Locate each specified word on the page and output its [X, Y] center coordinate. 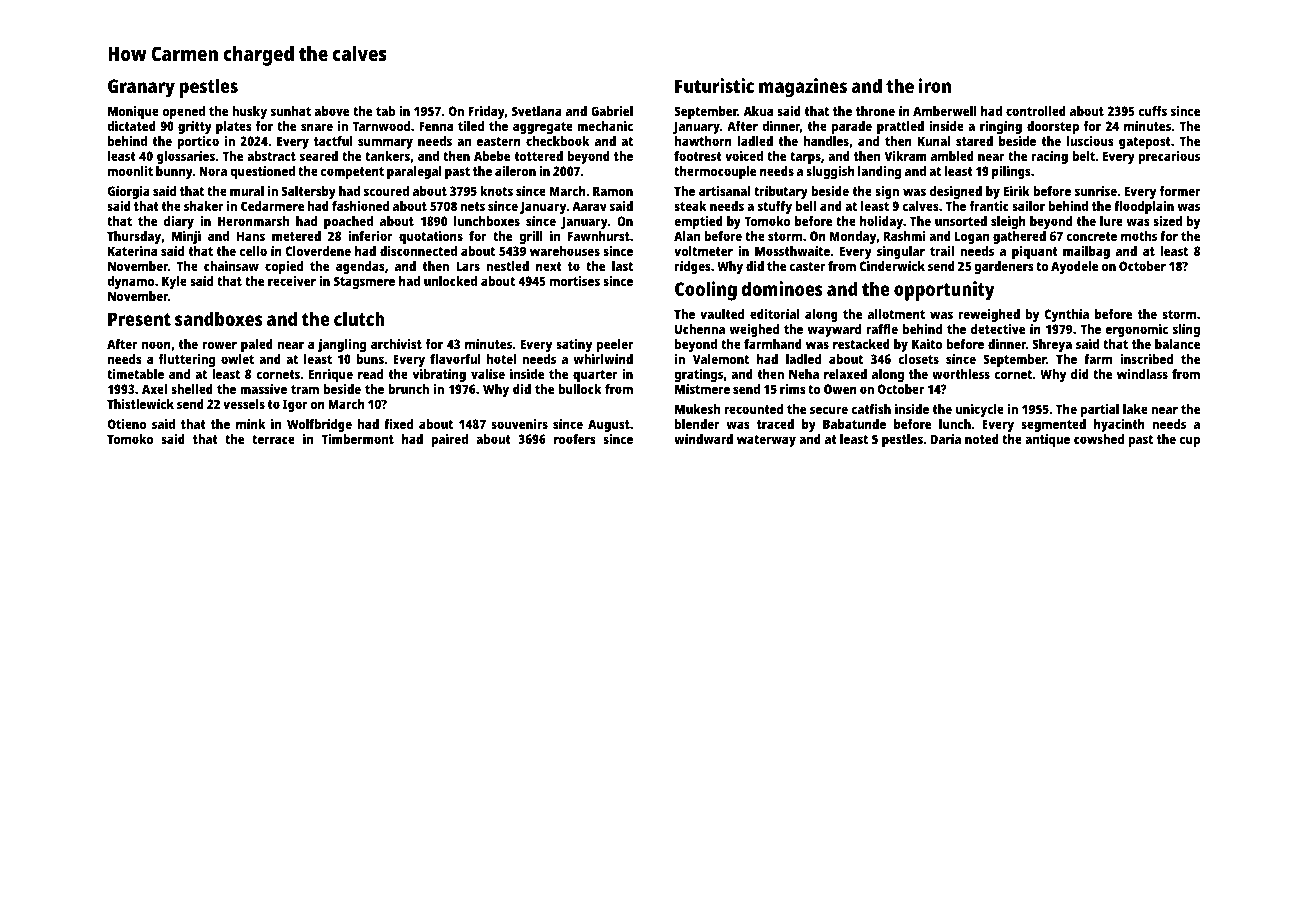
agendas [360, 267]
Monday [853, 237]
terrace [273, 439]
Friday [487, 112]
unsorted [961, 221]
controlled [1036, 111]
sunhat [291, 111]
